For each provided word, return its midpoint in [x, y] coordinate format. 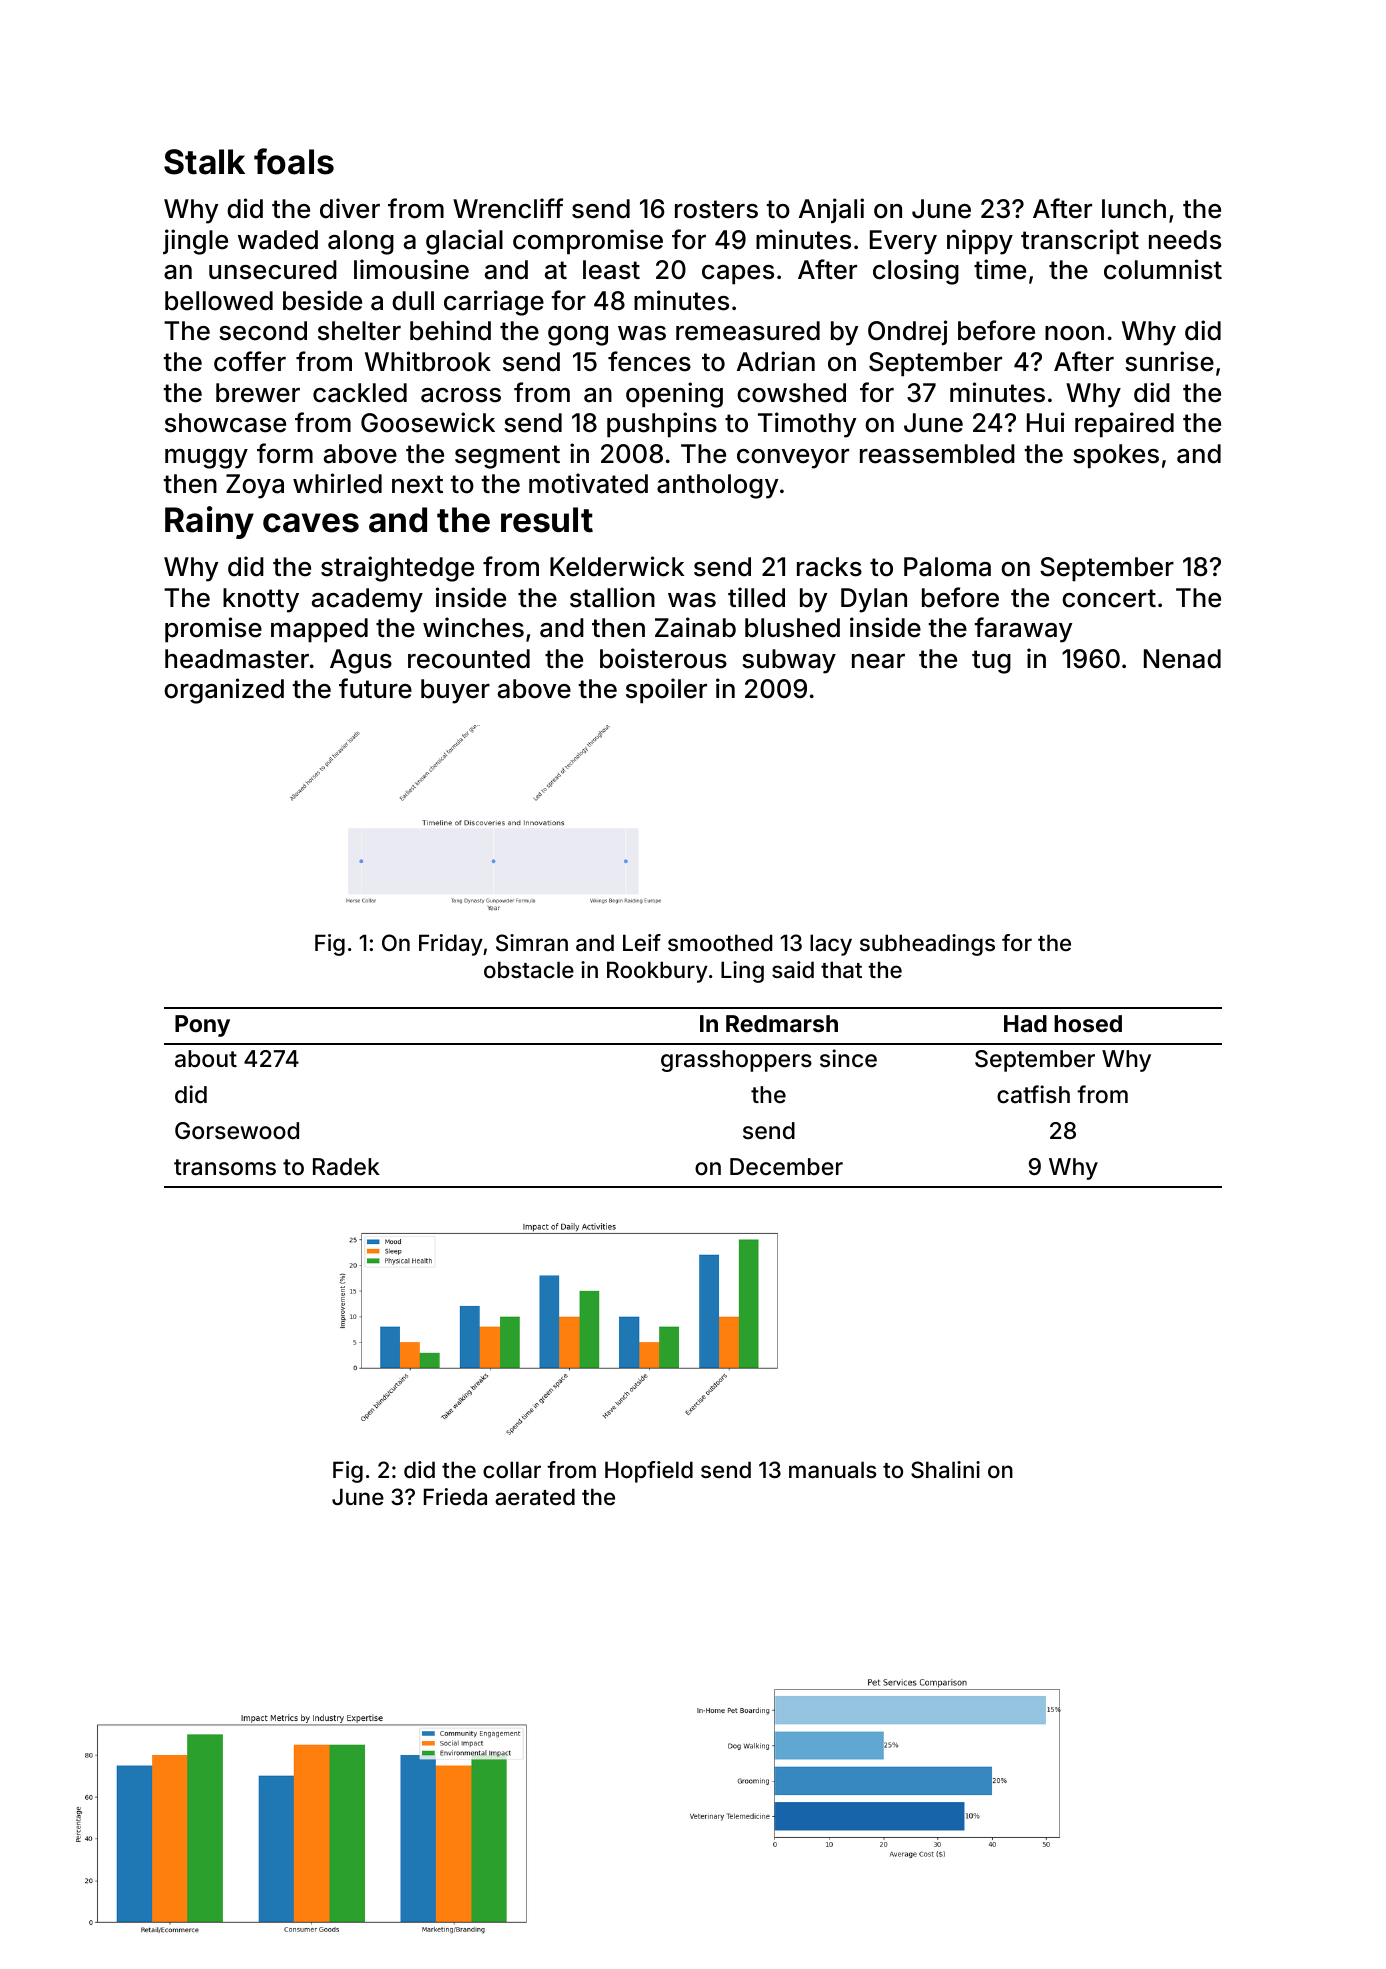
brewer [258, 393]
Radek [346, 1167]
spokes [1116, 456]
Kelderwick [617, 566]
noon [1074, 333]
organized [224, 691]
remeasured [748, 331]
